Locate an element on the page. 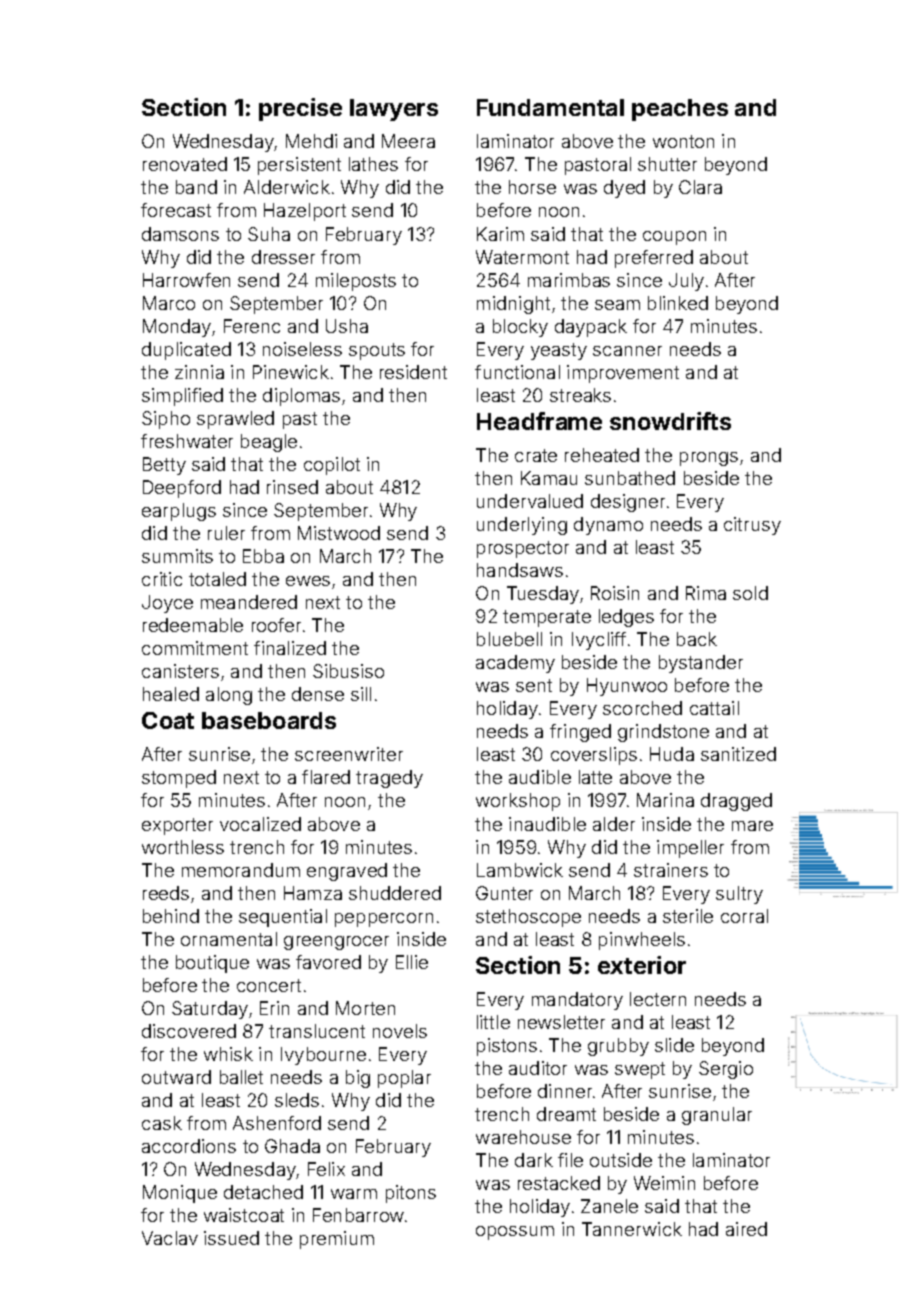  wonton is located at coordinates (683, 141).
